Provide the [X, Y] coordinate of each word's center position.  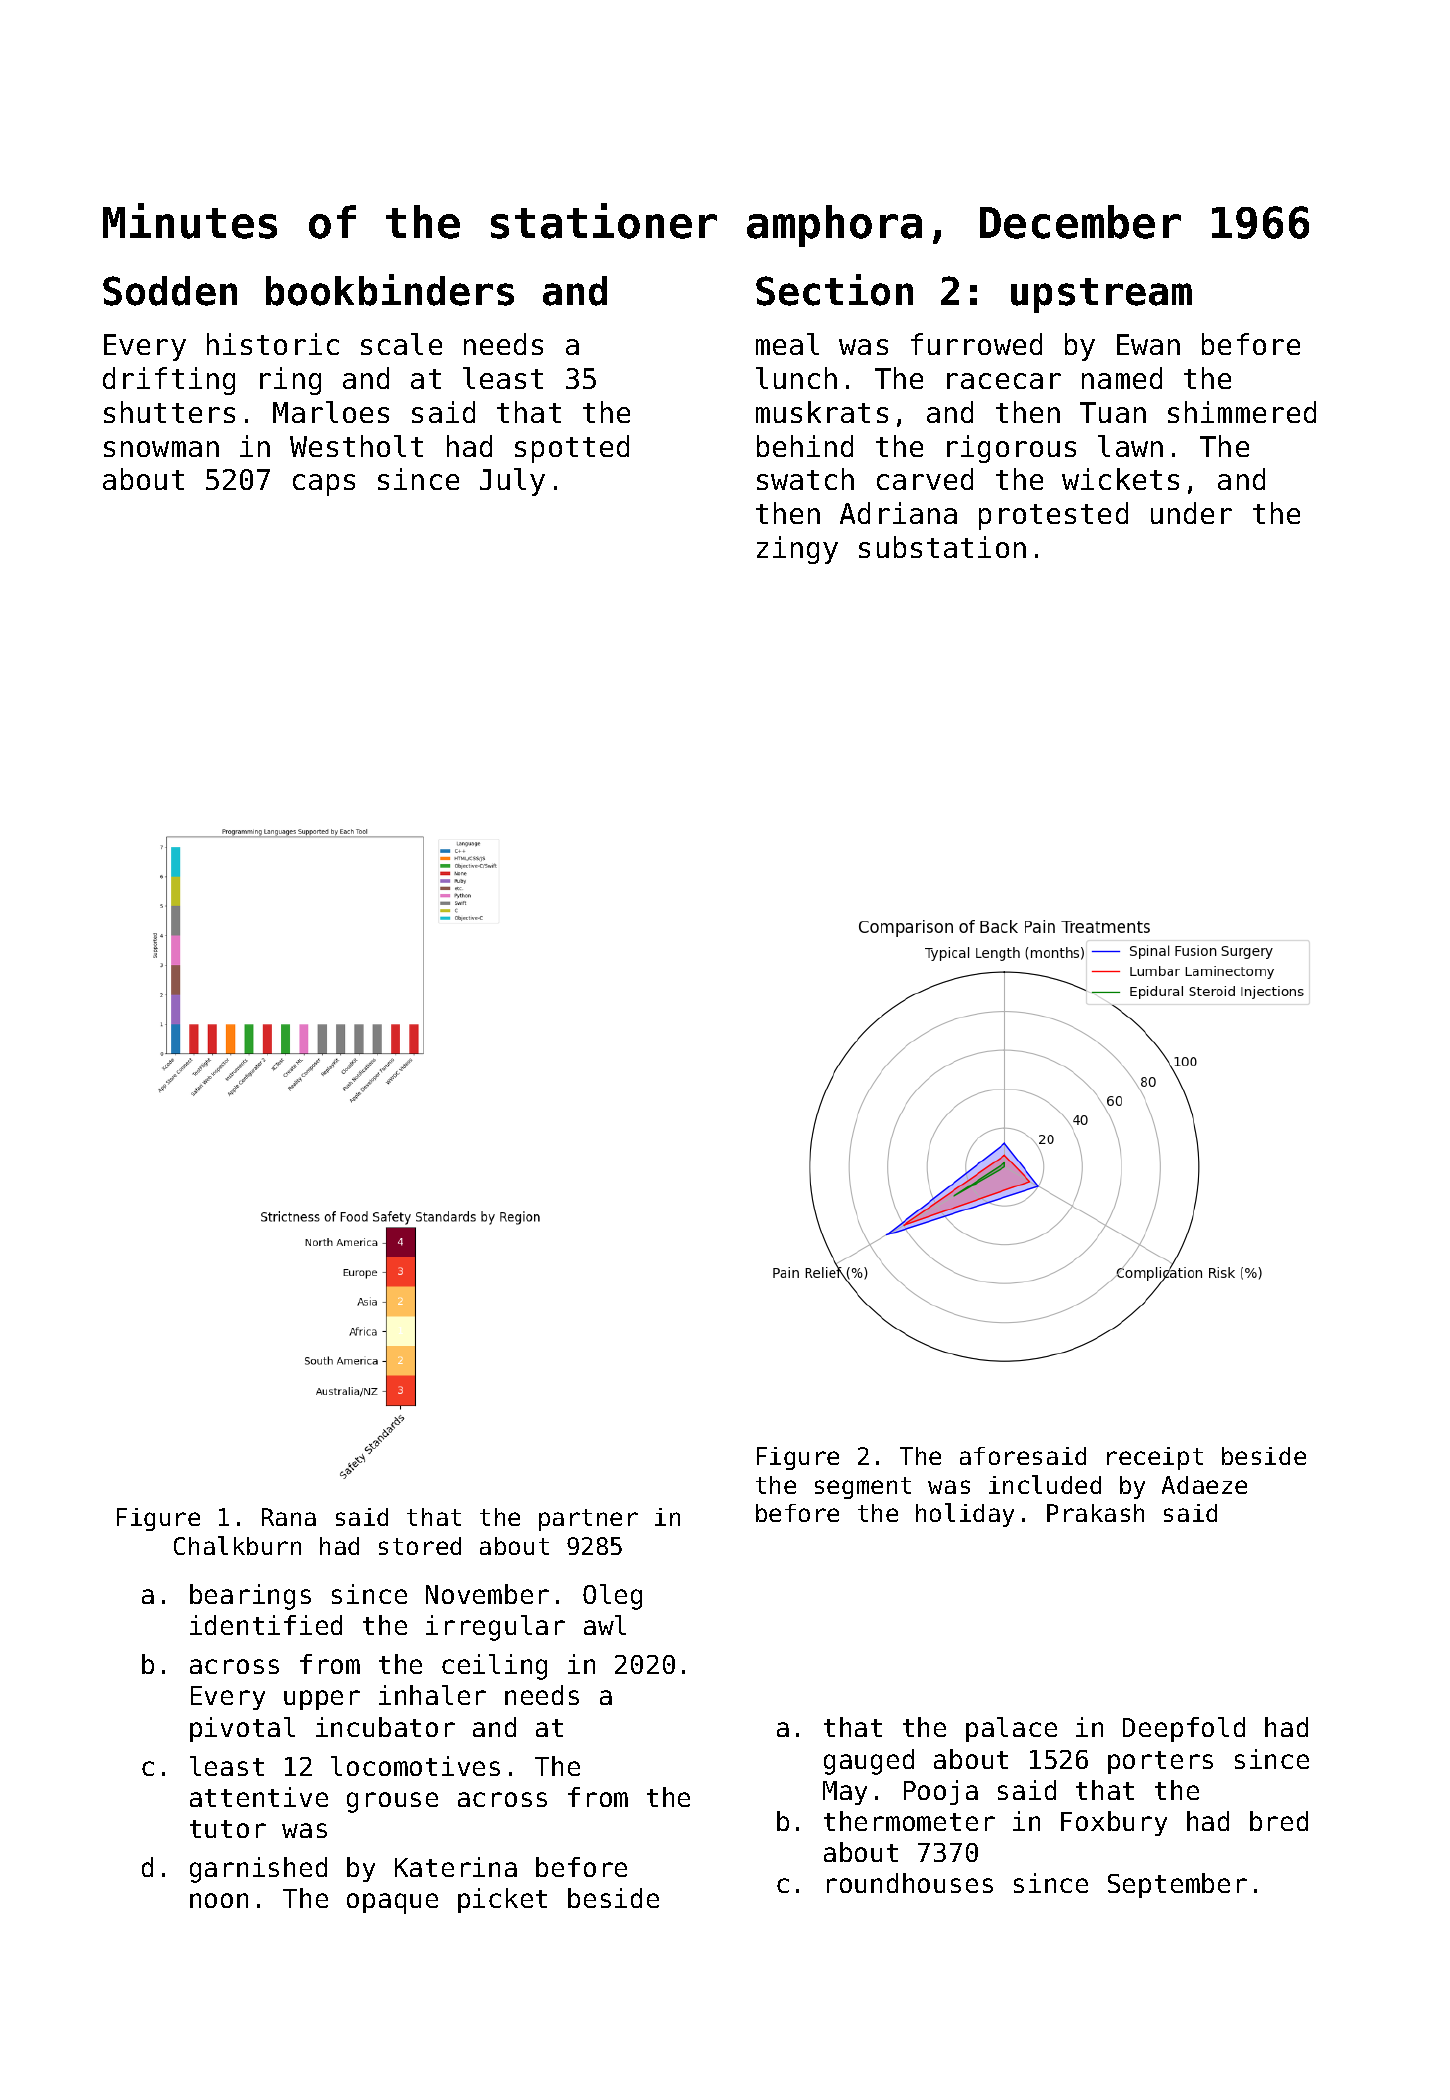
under [1191, 513]
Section [834, 290]
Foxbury [1114, 1823]
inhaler [432, 1695]
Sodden [170, 291]
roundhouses [910, 1883]
